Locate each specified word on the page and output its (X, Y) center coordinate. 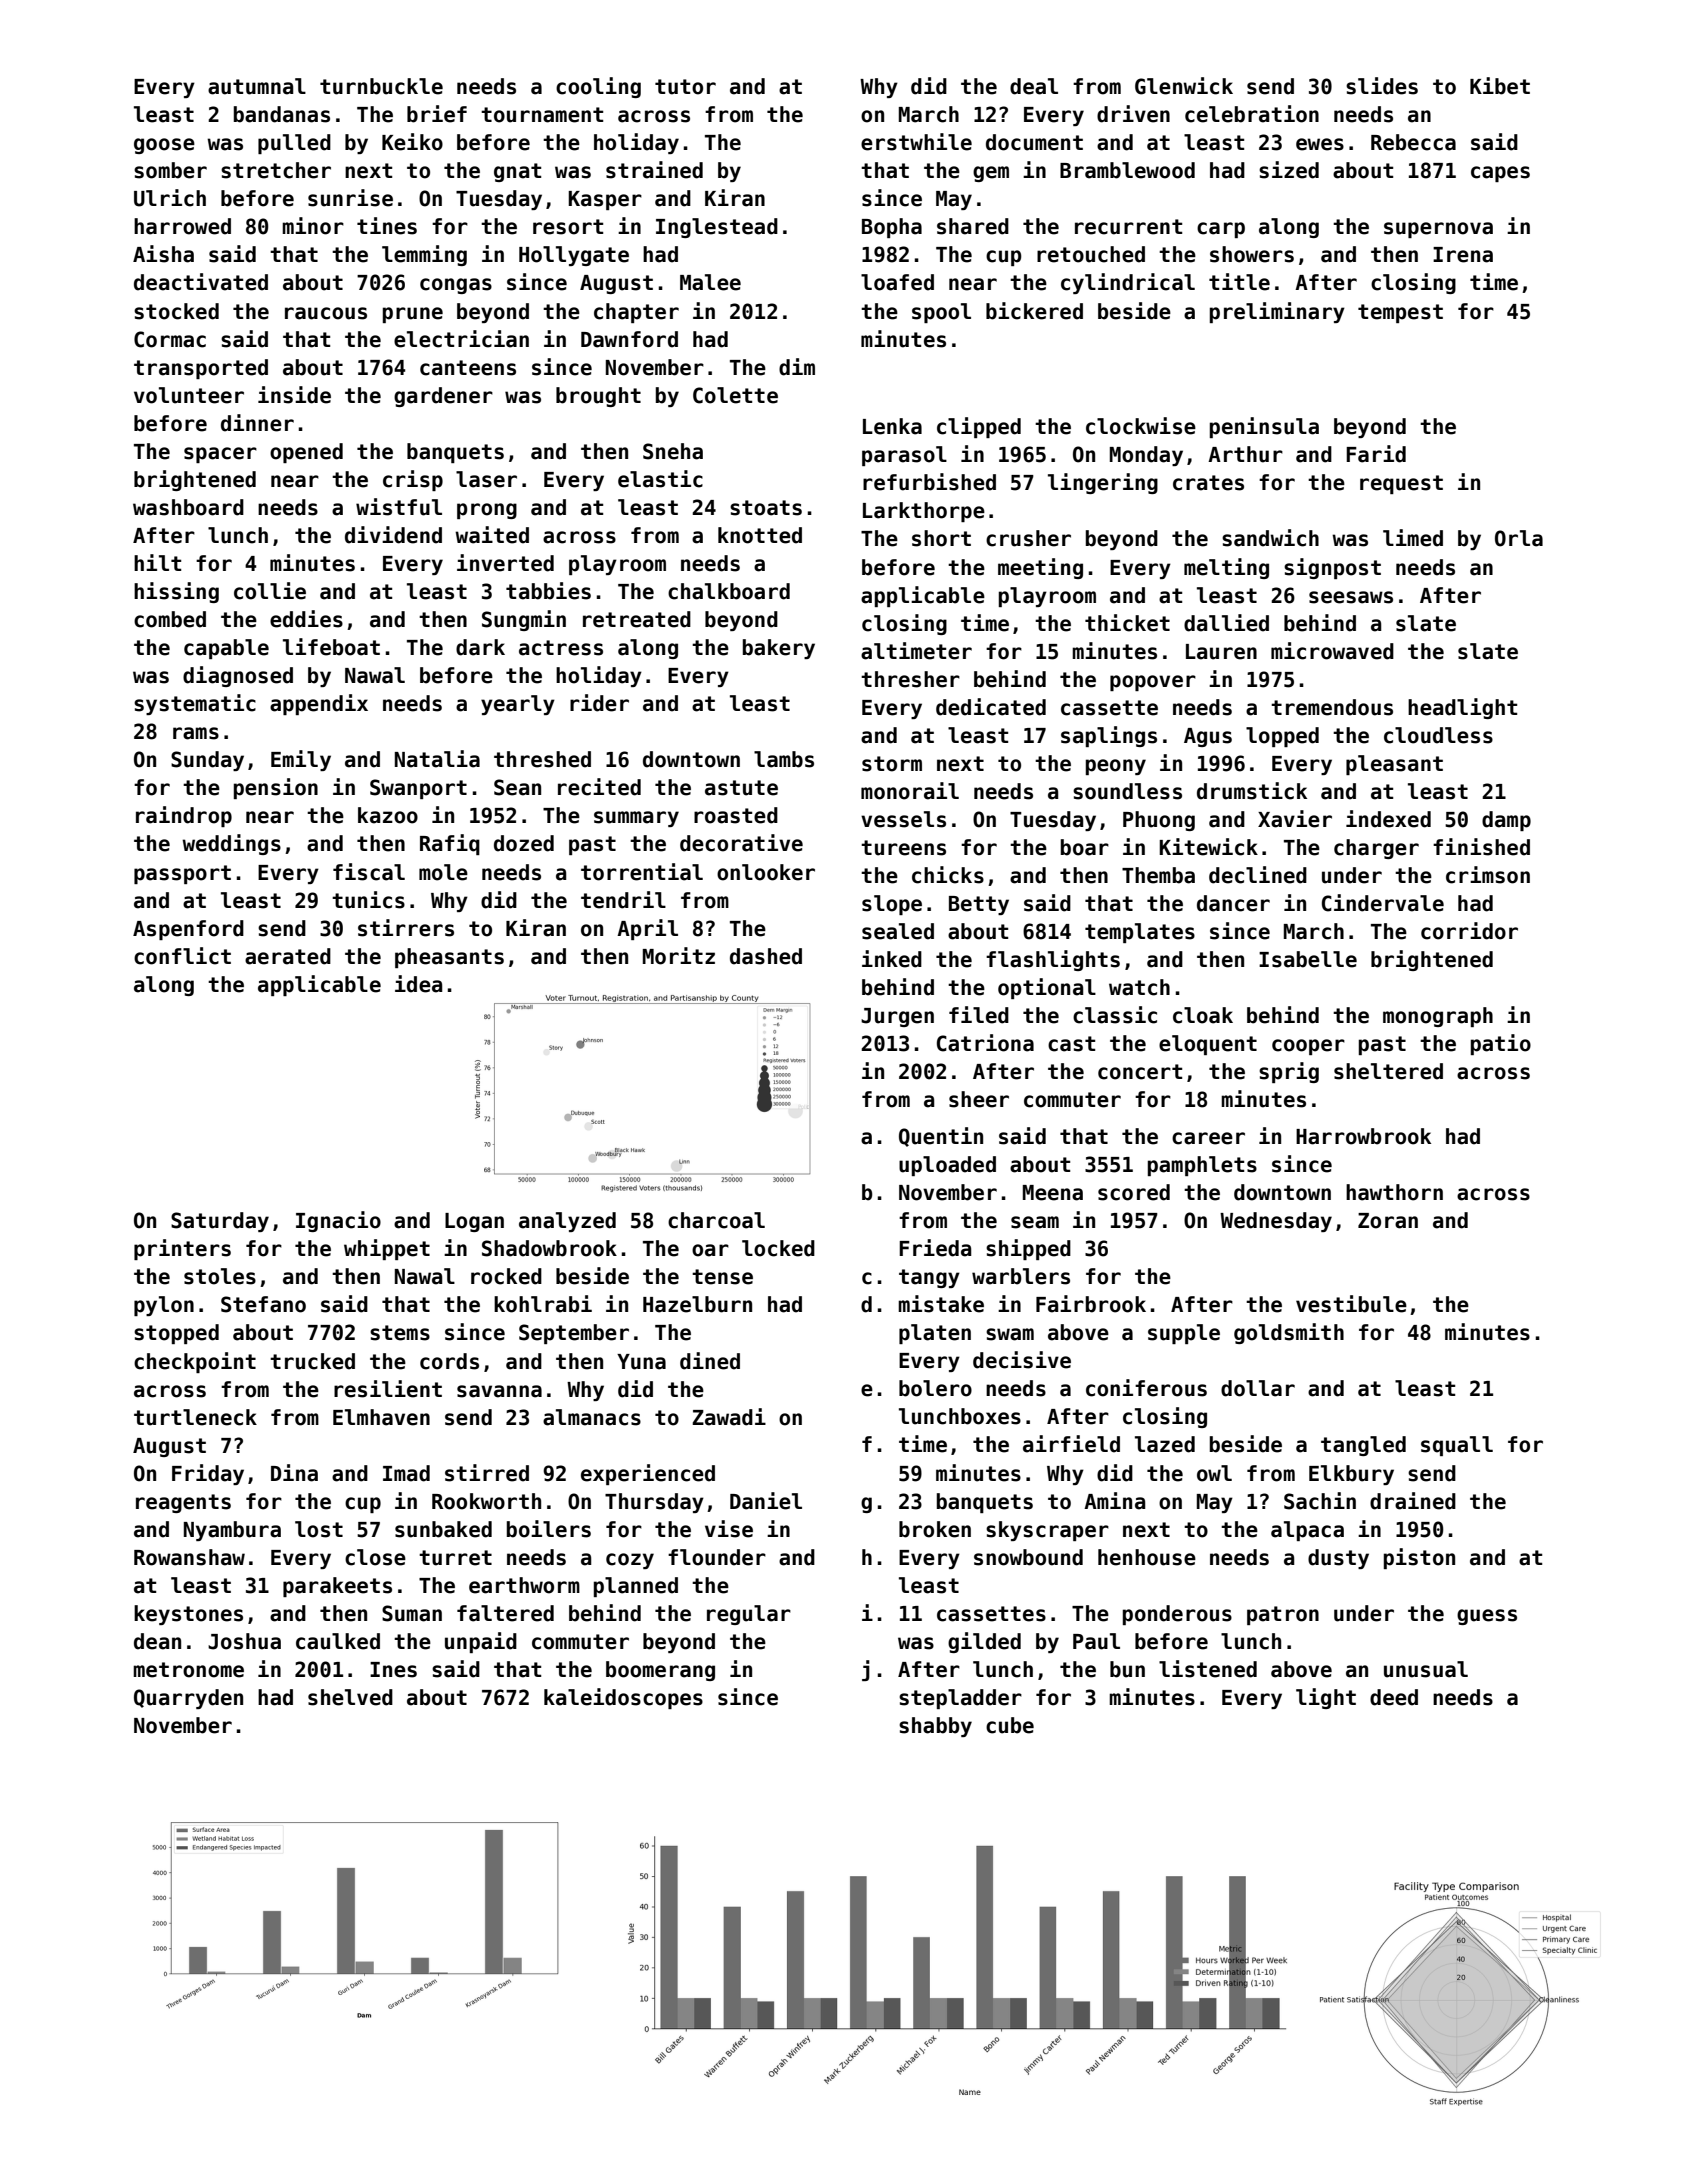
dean (157, 1641)
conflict (182, 956)
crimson (1488, 875)
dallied (1226, 623)
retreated (637, 619)
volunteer (189, 395)
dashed (766, 956)
